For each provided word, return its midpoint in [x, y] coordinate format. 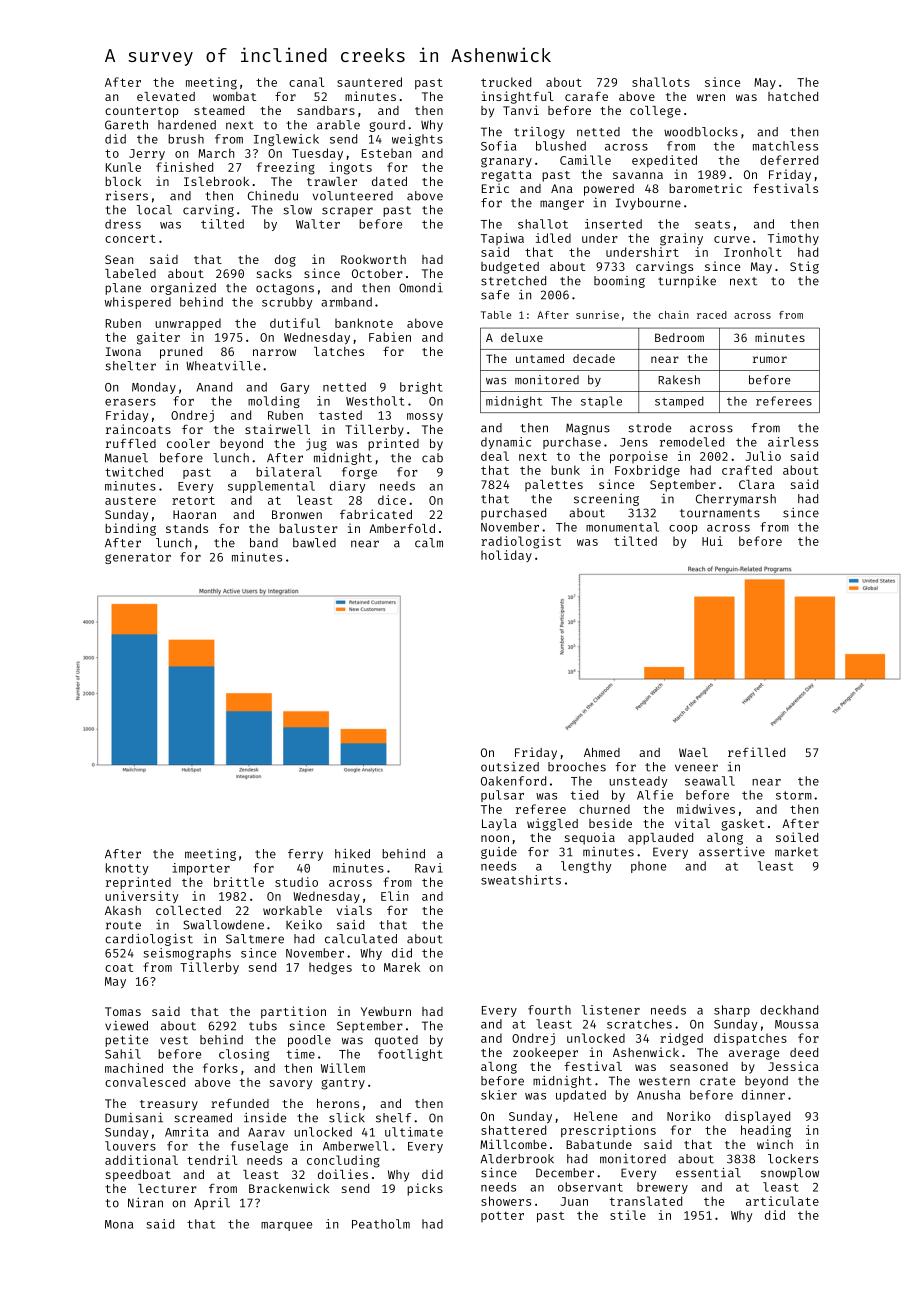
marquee [286, 1226]
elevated [166, 96]
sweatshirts [521, 880]
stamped [679, 402]
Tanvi [521, 110]
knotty [127, 869]
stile [628, 1215]
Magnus [588, 429]
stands [187, 528]
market [796, 852]
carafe [586, 96]
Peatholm [381, 1224]
